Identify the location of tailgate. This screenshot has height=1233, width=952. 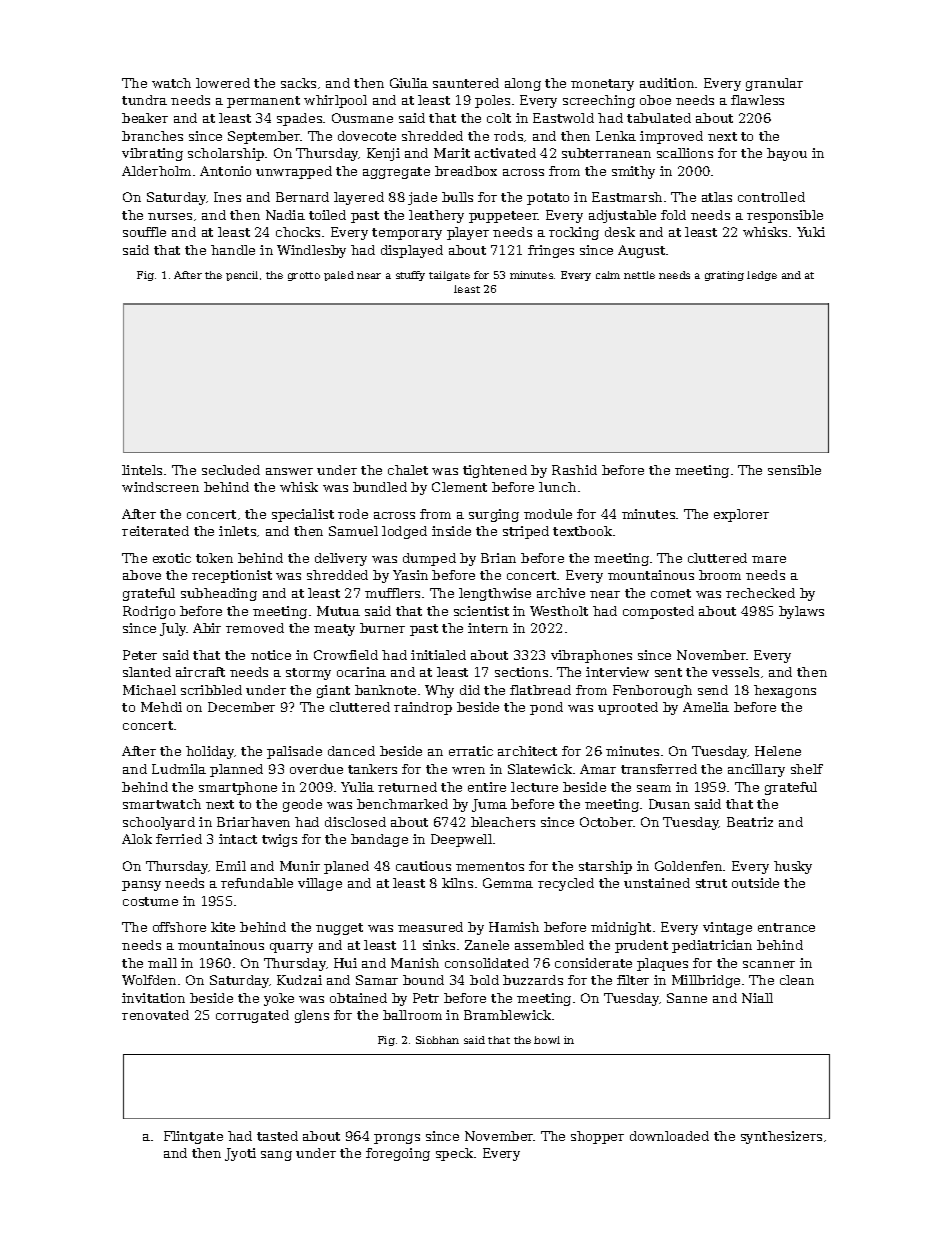
(449, 276).
